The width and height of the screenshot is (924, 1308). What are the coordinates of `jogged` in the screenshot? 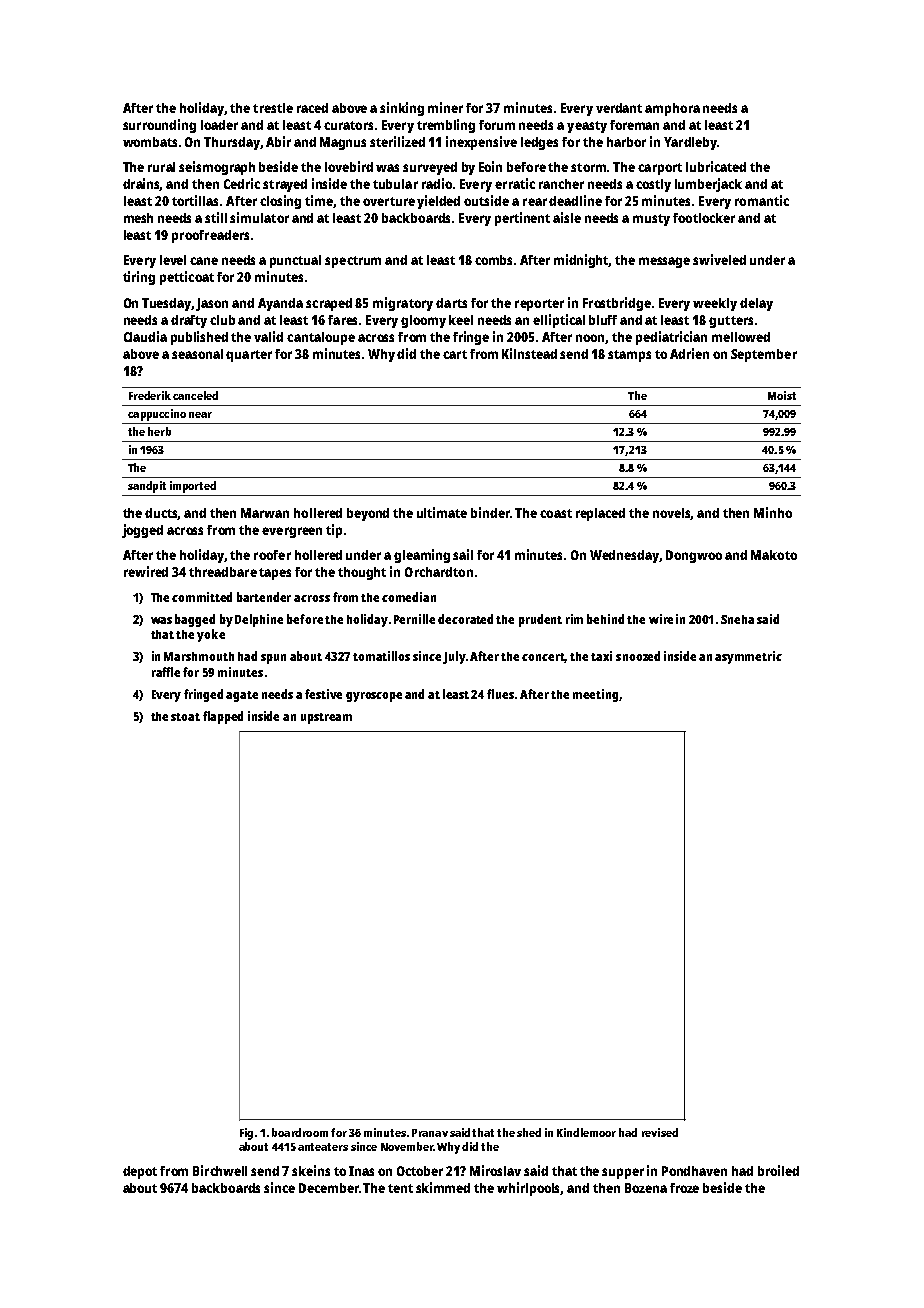 It's located at (142, 531).
